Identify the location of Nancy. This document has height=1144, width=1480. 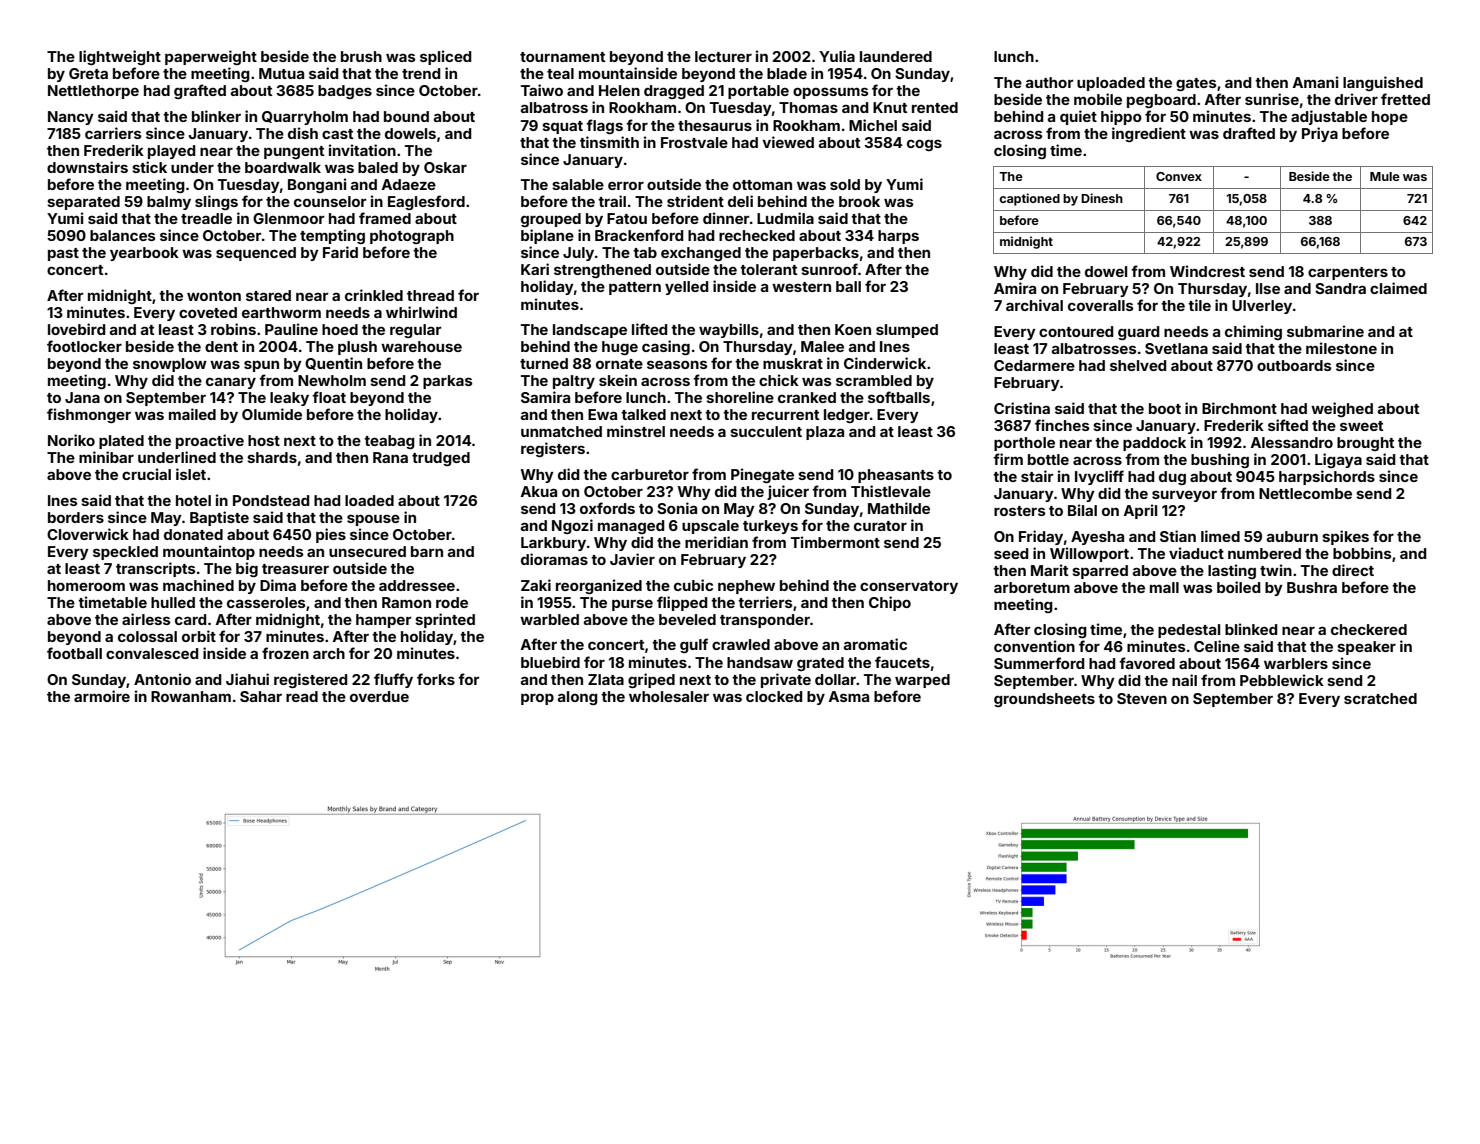
(71, 118).
